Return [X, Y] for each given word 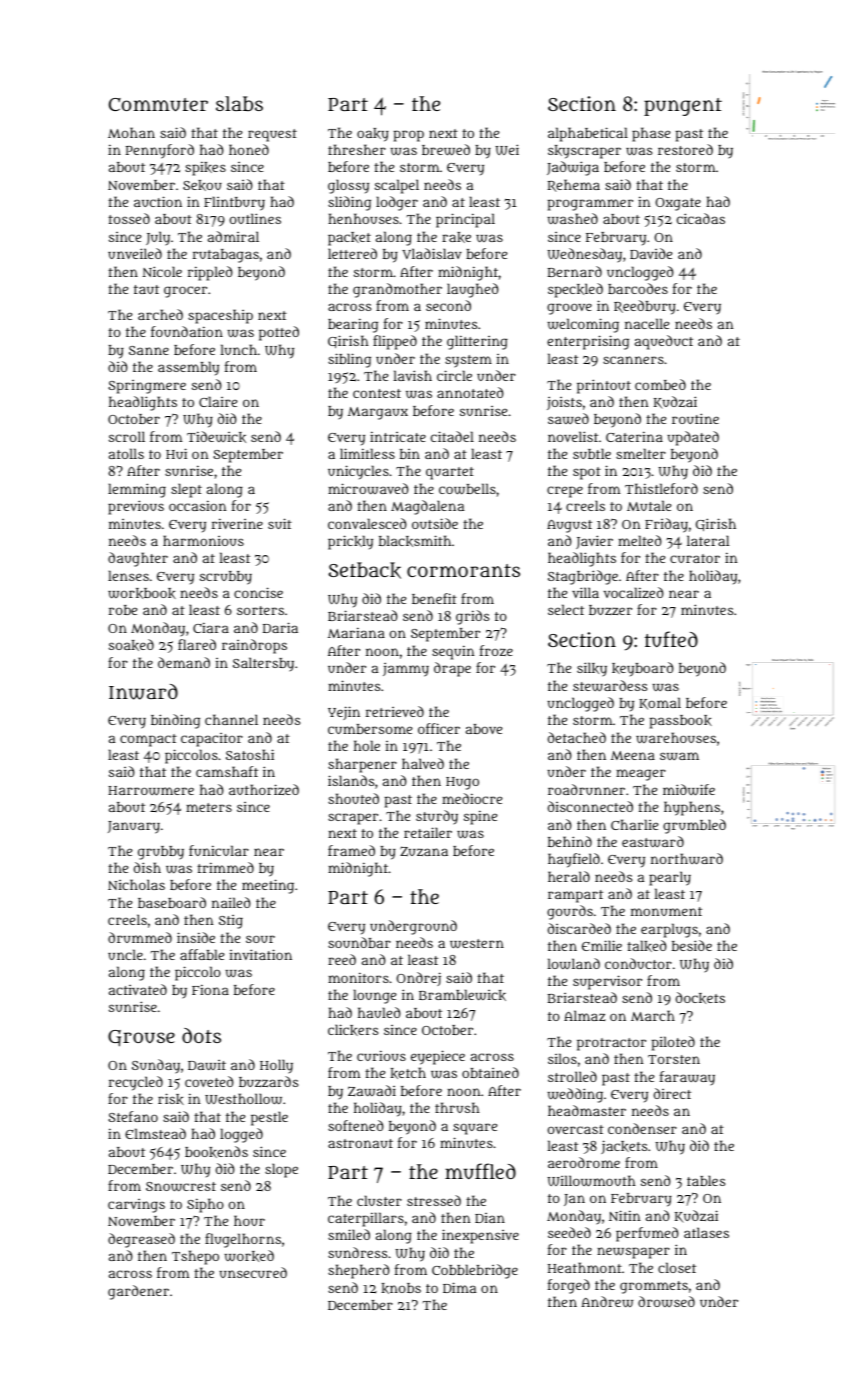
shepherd [359, 1271]
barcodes [638, 288]
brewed [446, 150]
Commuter [158, 105]
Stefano [133, 1116]
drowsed [666, 1301]
